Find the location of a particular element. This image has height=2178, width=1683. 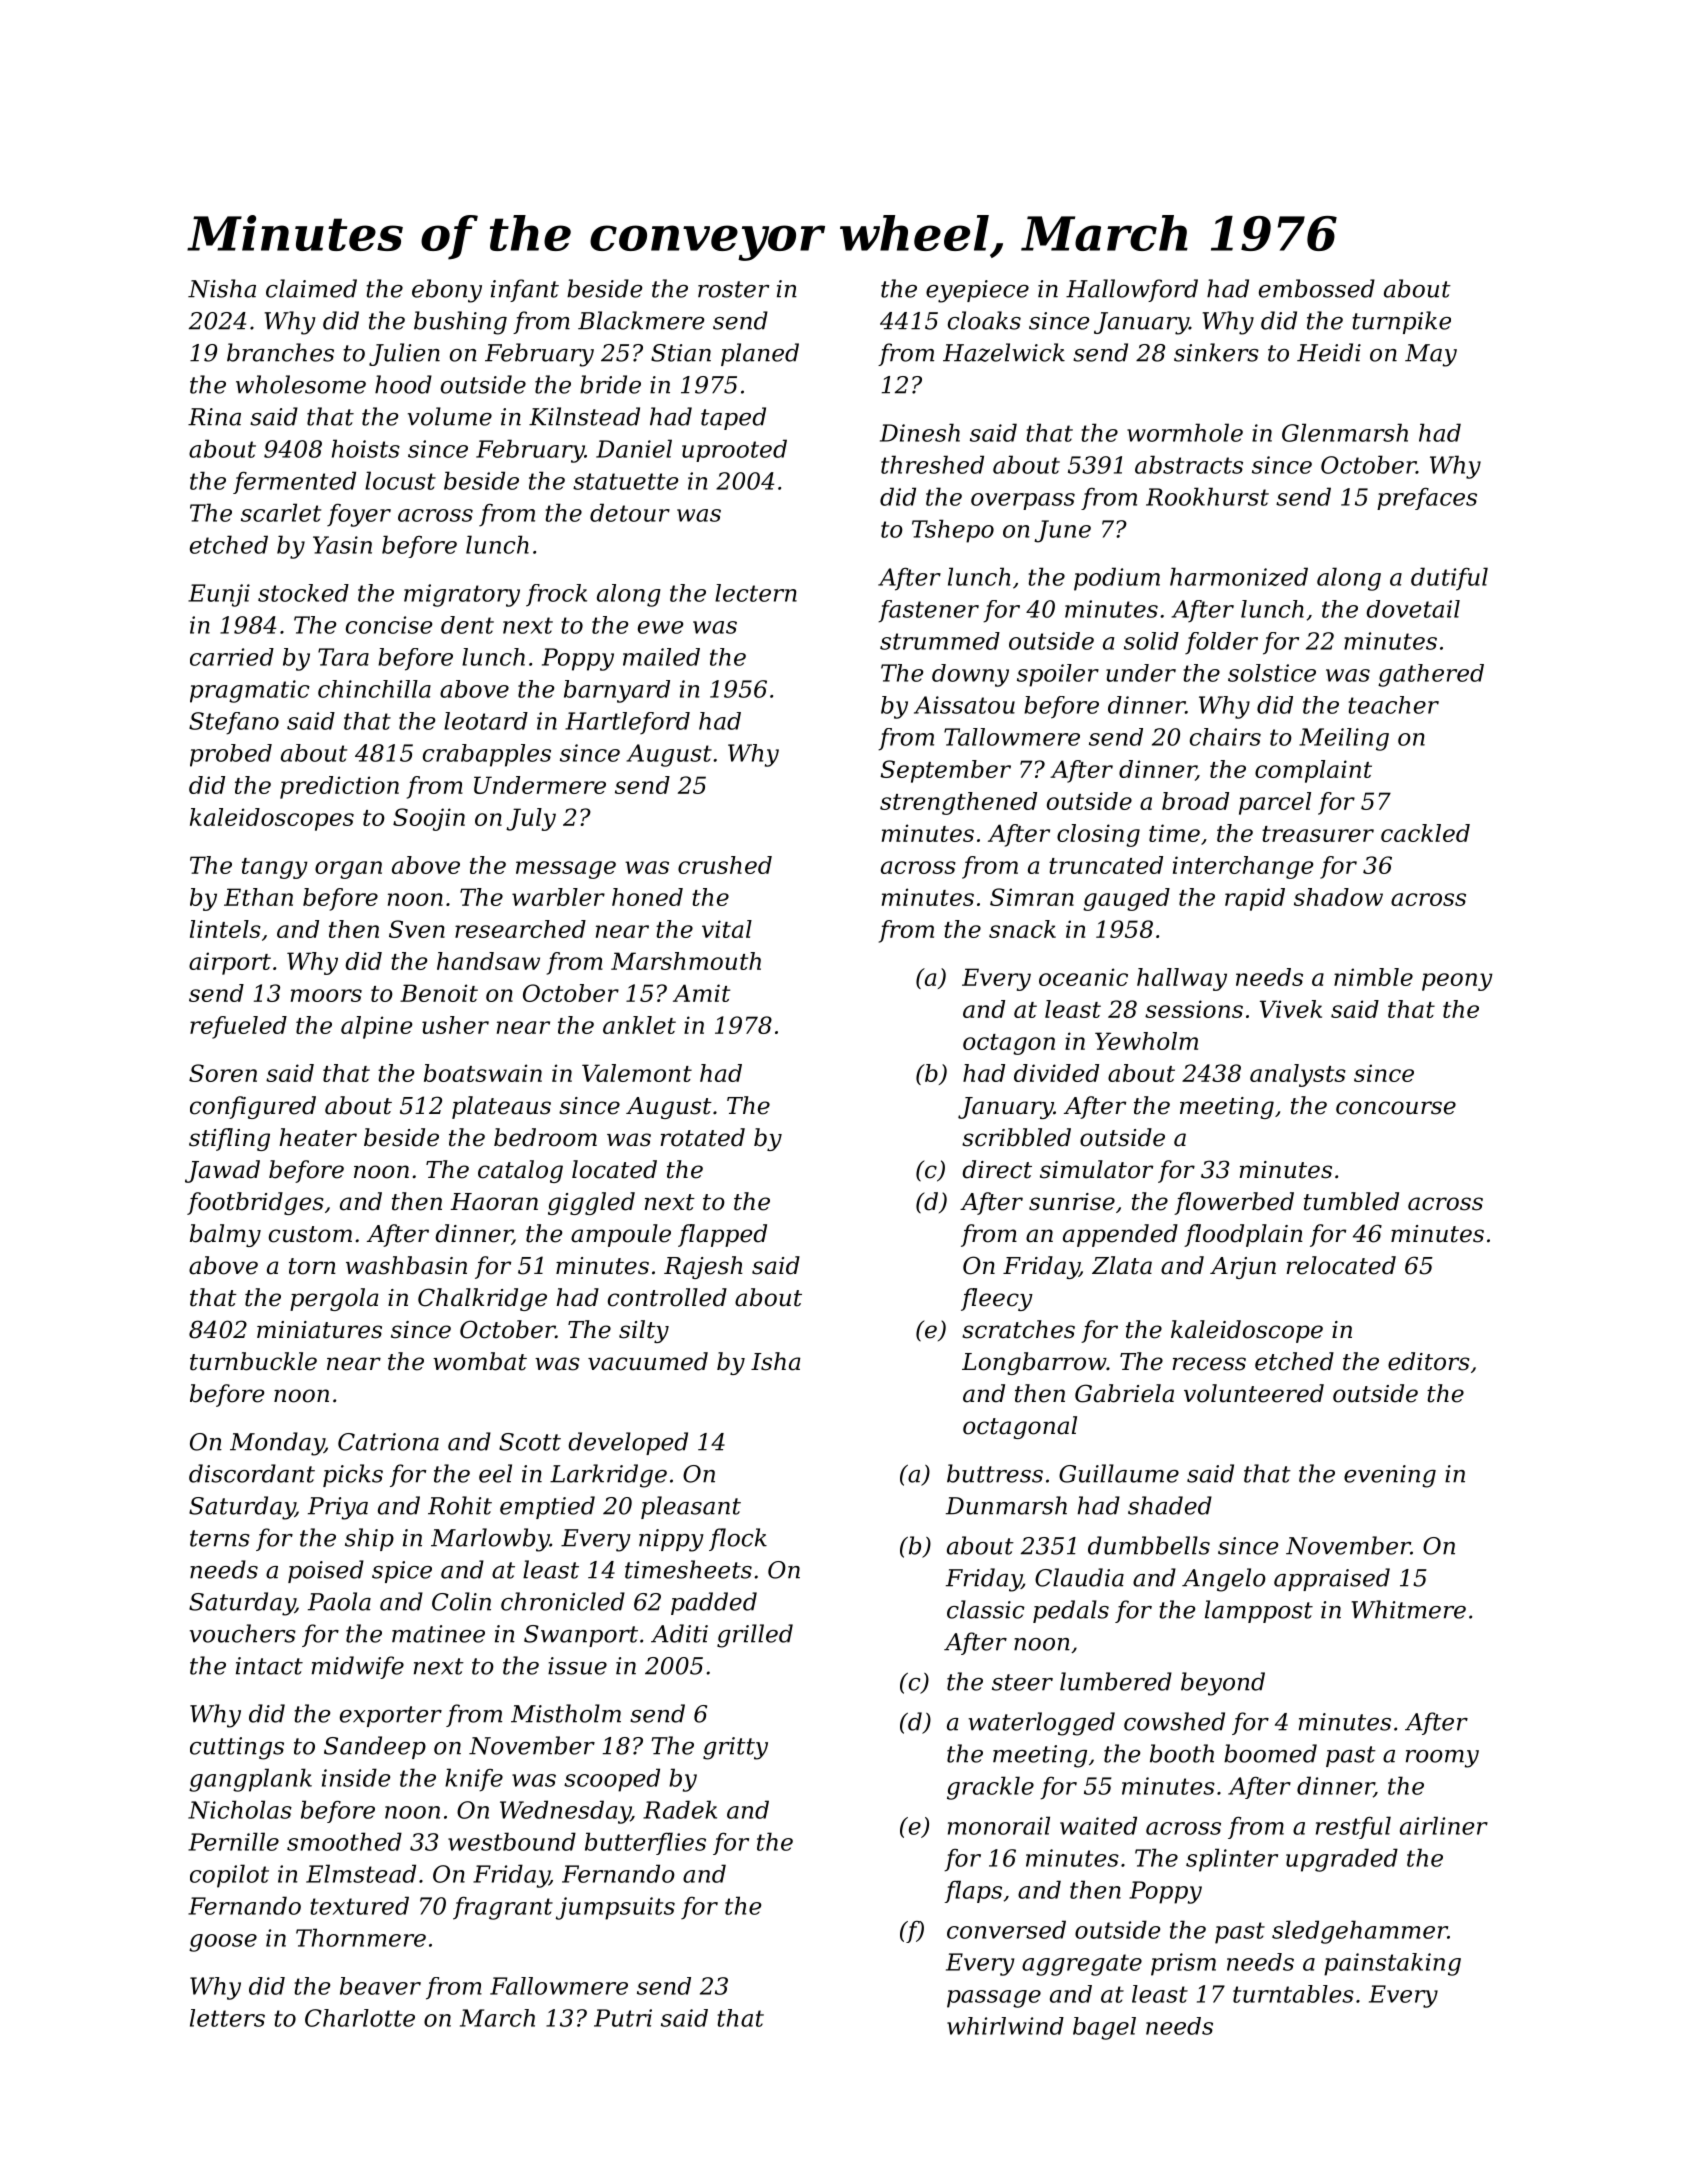

flapped is located at coordinates (722, 1235).
